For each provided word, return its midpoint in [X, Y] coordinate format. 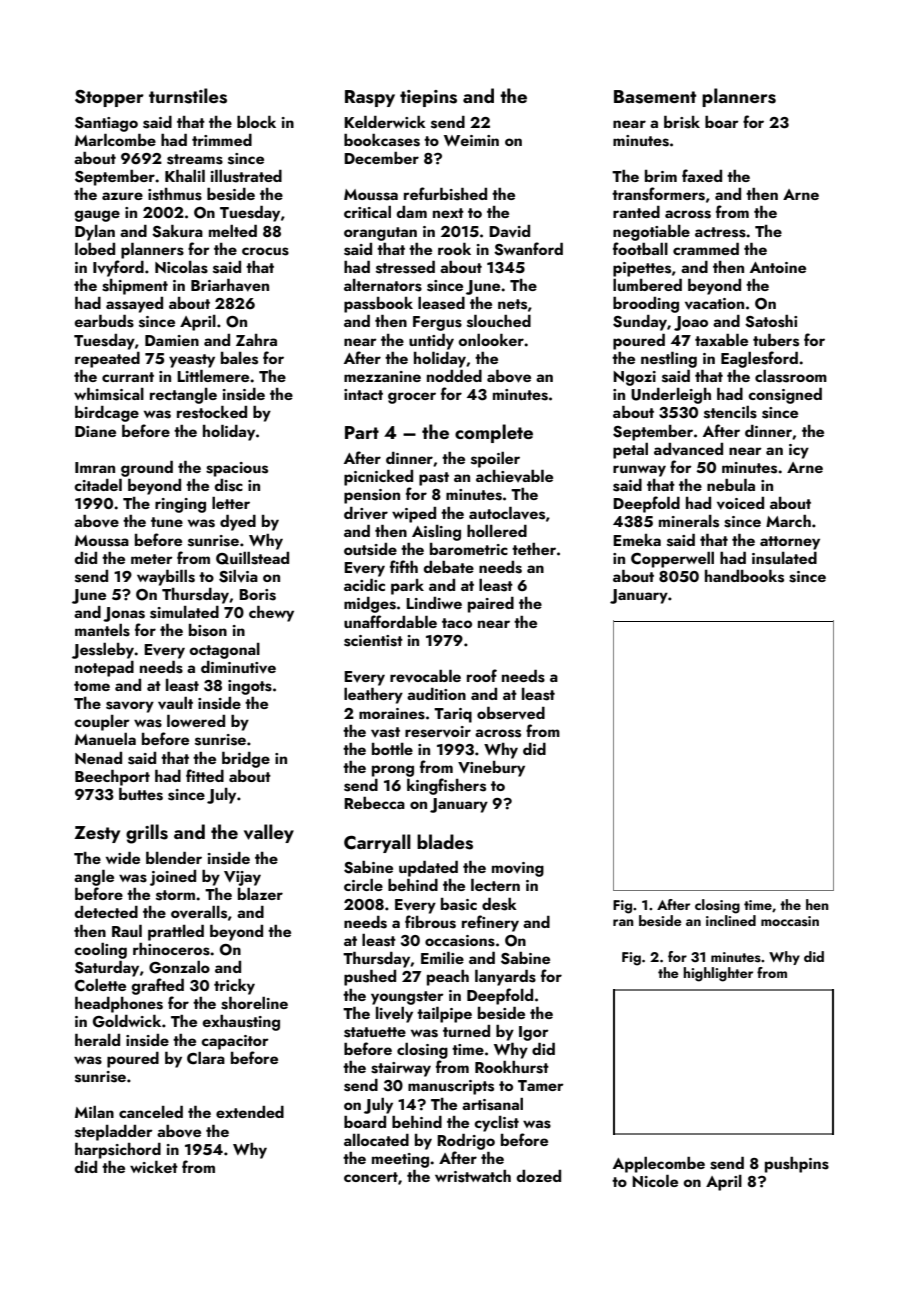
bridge [246, 760]
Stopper [109, 98]
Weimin [471, 140]
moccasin [790, 921]
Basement [655, 97]
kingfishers [446, 786]
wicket [154, 1167]
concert [371, 1177]
